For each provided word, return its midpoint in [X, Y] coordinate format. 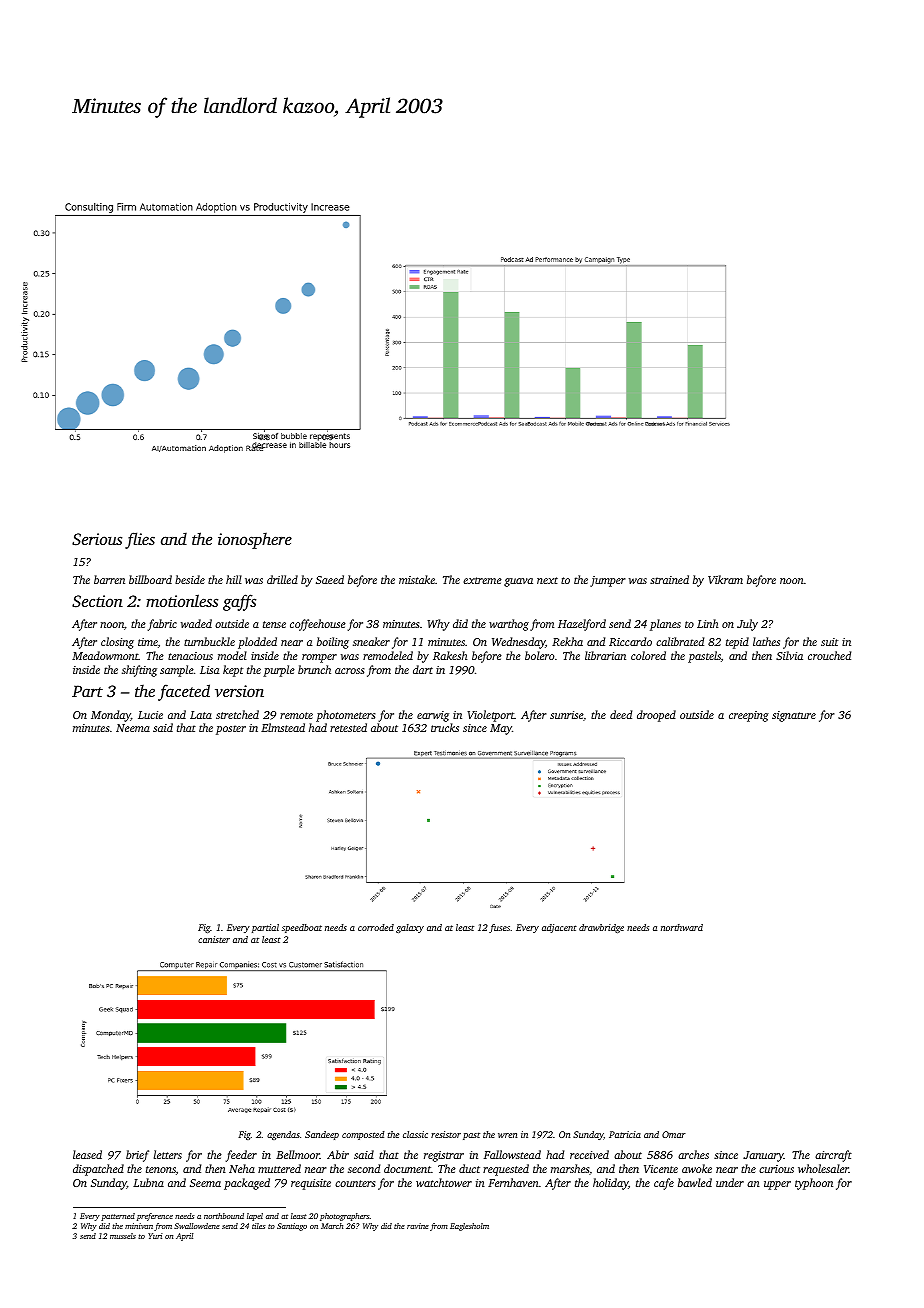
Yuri [155, 1236]
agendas [283, 1135]
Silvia [789, 655]
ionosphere [255, 540]
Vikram [725, 579]
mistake [417, 579]
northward [682, 927]
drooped [656, 716]
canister [214, 939]
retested [348, 727]
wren [507, 1135]
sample [177, 671]
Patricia [625, 1134]
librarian [605, 655]
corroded [376, 927]
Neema [133, 728]
